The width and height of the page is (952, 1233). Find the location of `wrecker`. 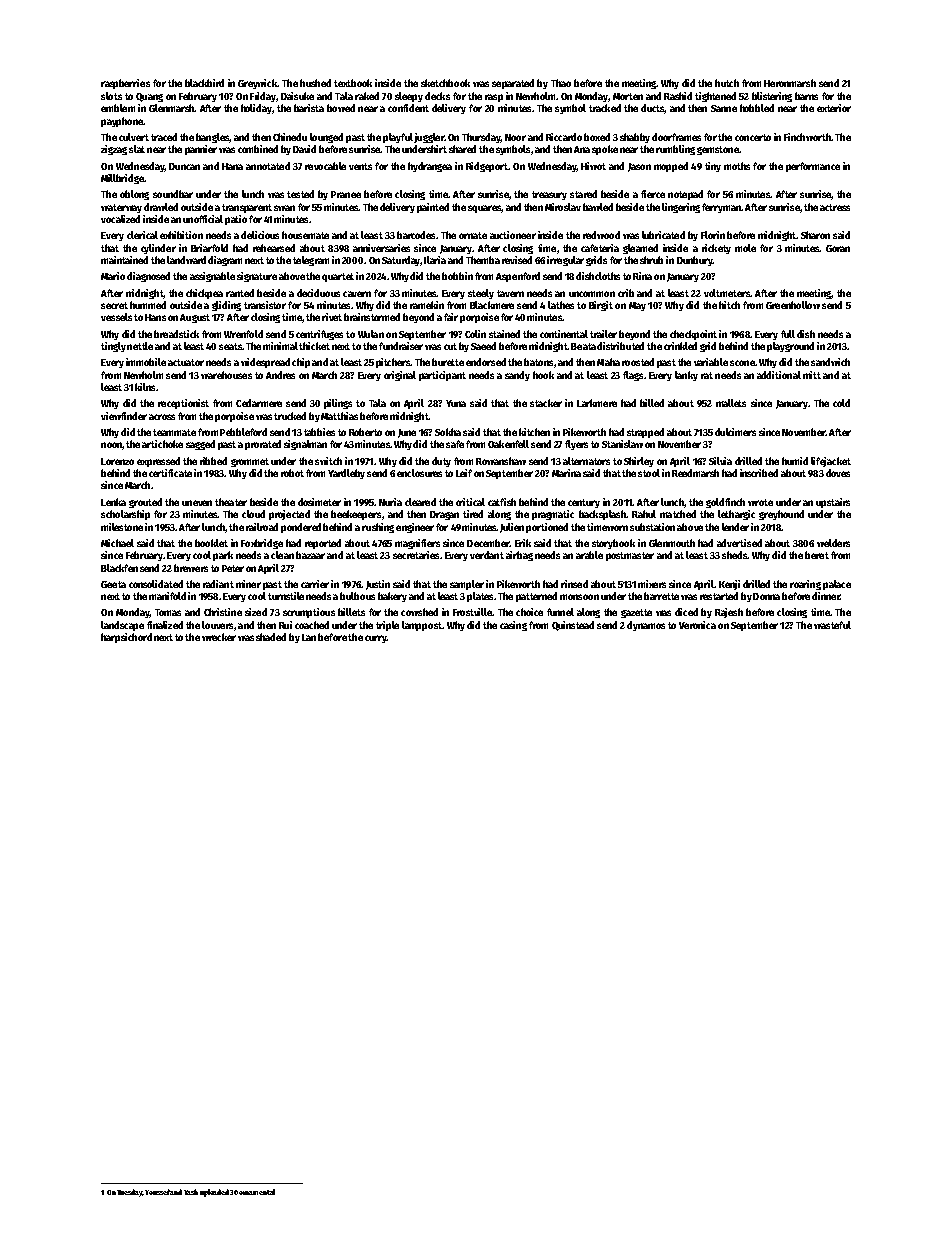

wrecker is located at coordinates (219, 637).
